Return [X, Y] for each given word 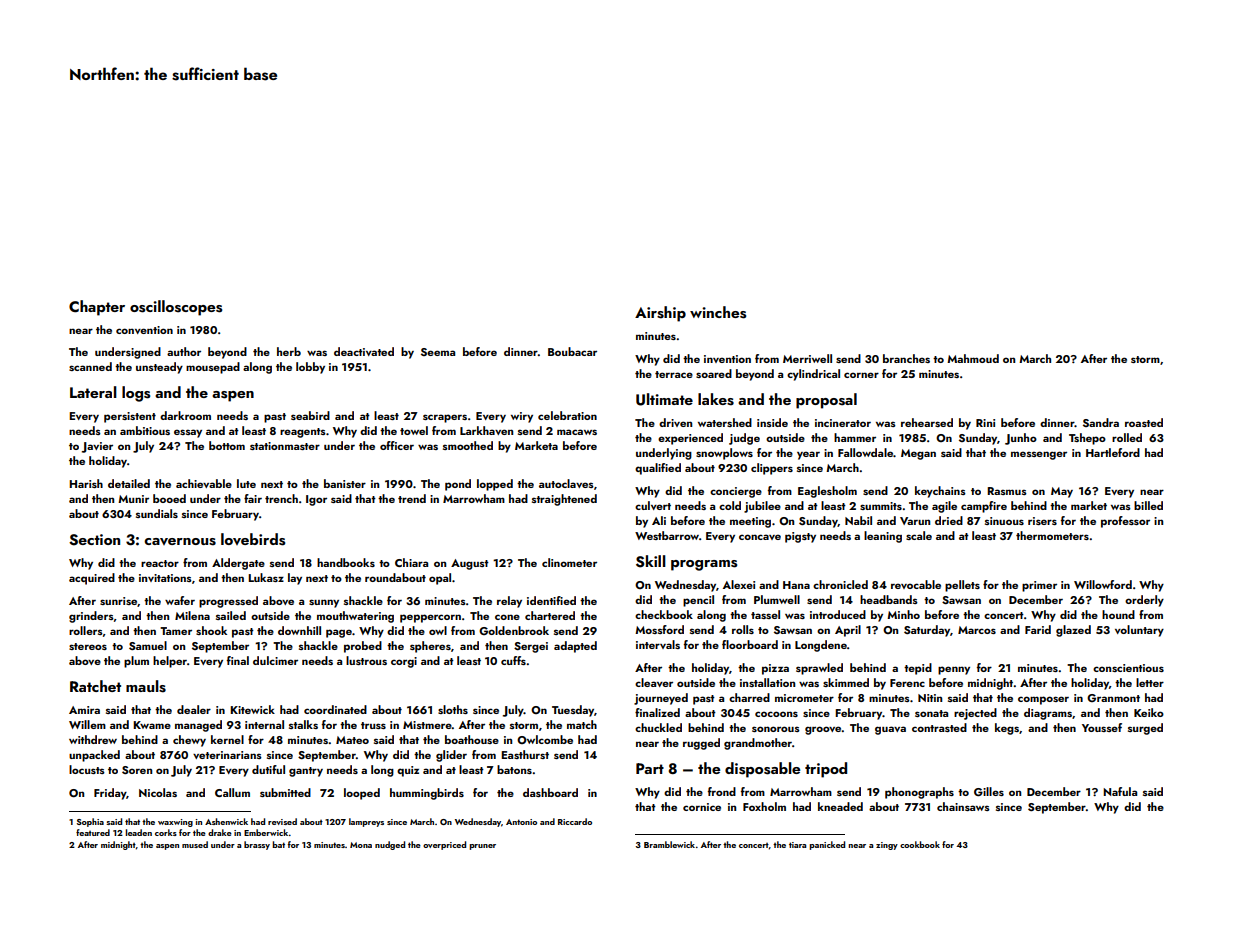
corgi [404, 662]
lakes [716, 399]
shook [211, 630]
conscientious [1128, 668]
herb [289, 351]
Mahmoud [973, 358]
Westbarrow [667, 535]
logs [136, 394]
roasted [1144, 422]
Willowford [1103, 584]
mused [195, 844]
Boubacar [572, 351]
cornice [702, 807]
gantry [306, 772]
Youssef [1102, 727]
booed [169, 498]
